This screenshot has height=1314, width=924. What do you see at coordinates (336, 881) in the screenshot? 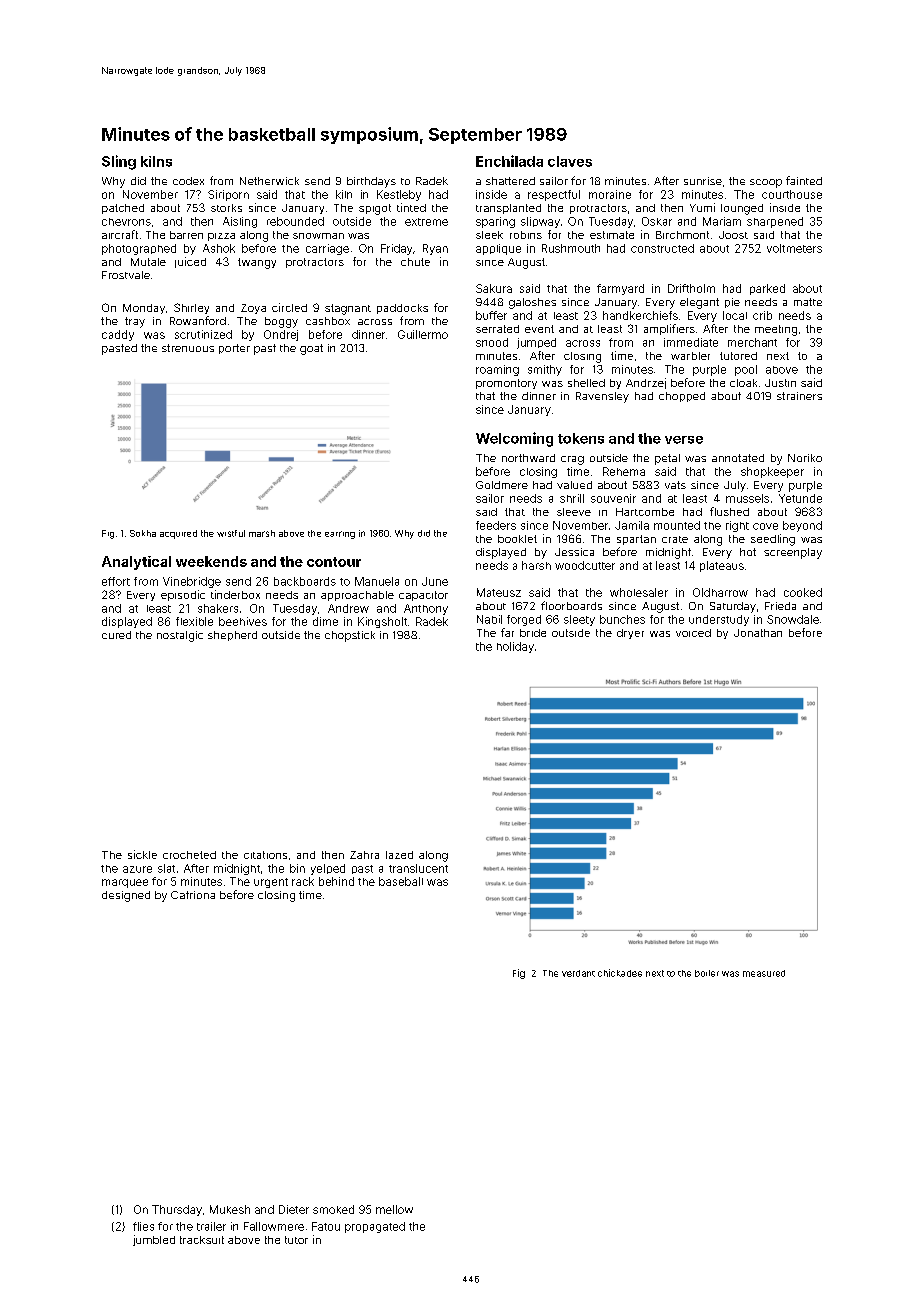
I see `behind` at bounding box center [336, 881].
